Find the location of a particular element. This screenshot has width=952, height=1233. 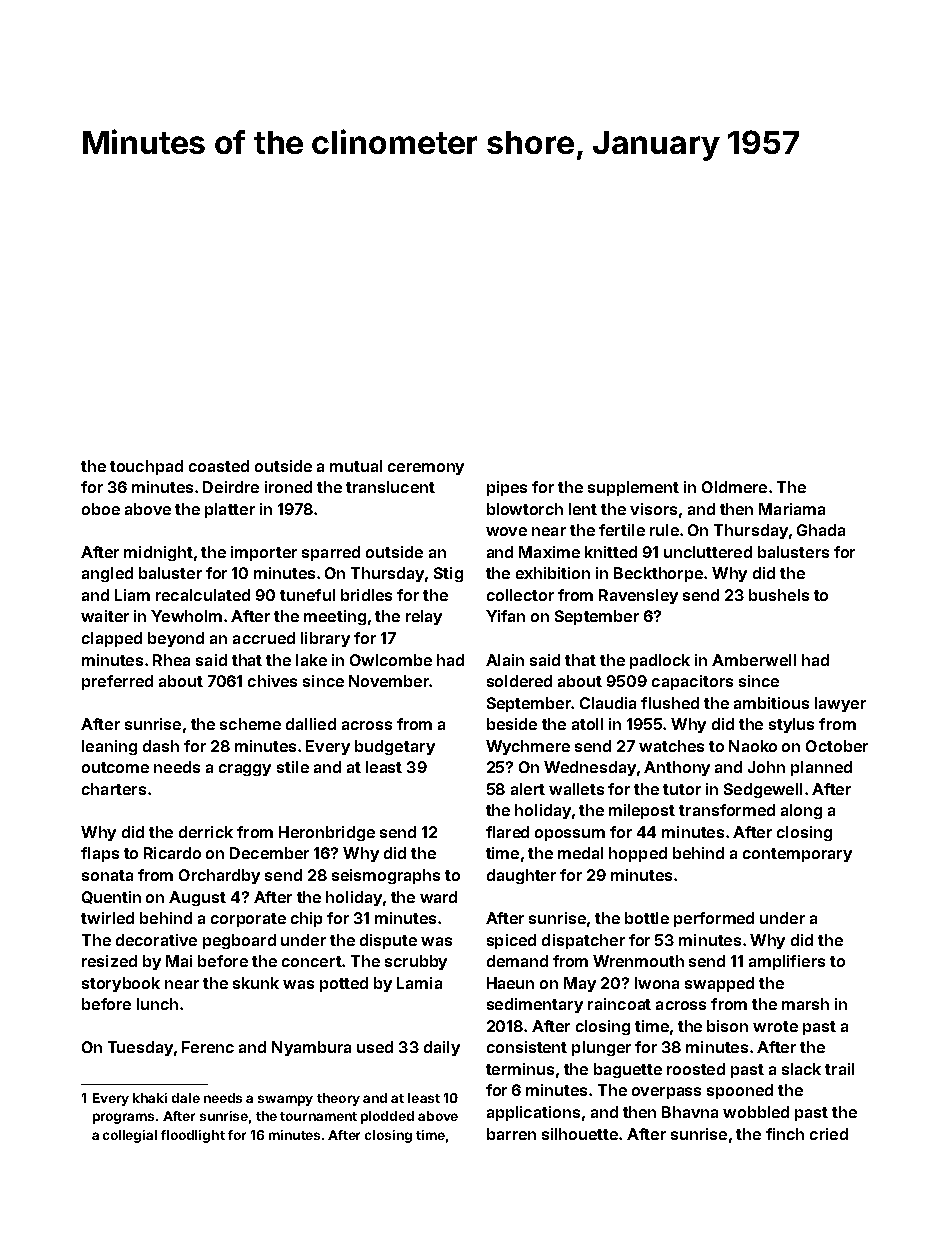

cried is located at coordinates (829, 1134).
